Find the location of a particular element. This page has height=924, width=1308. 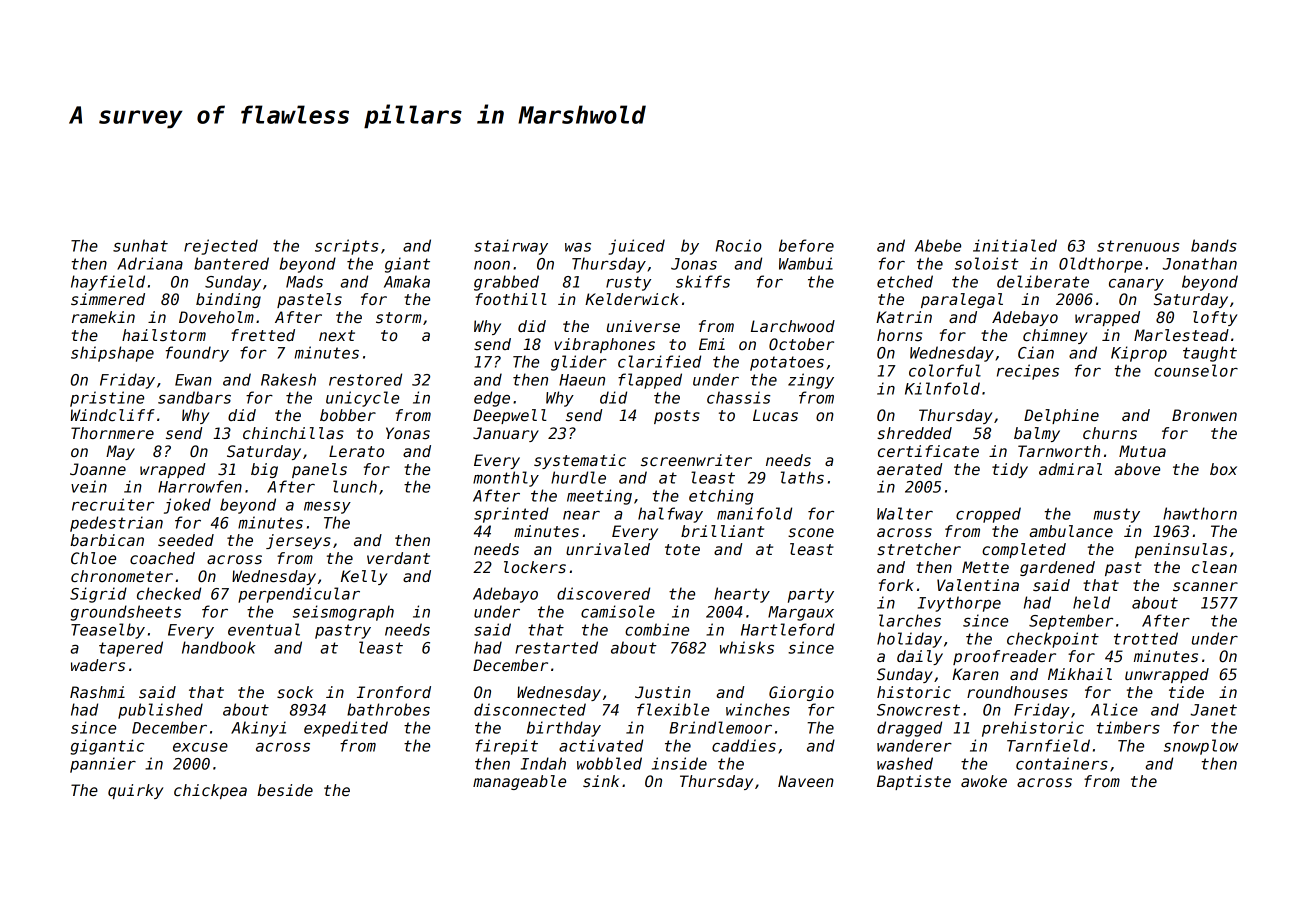

Jonas is located at coordinates (694, 264).
